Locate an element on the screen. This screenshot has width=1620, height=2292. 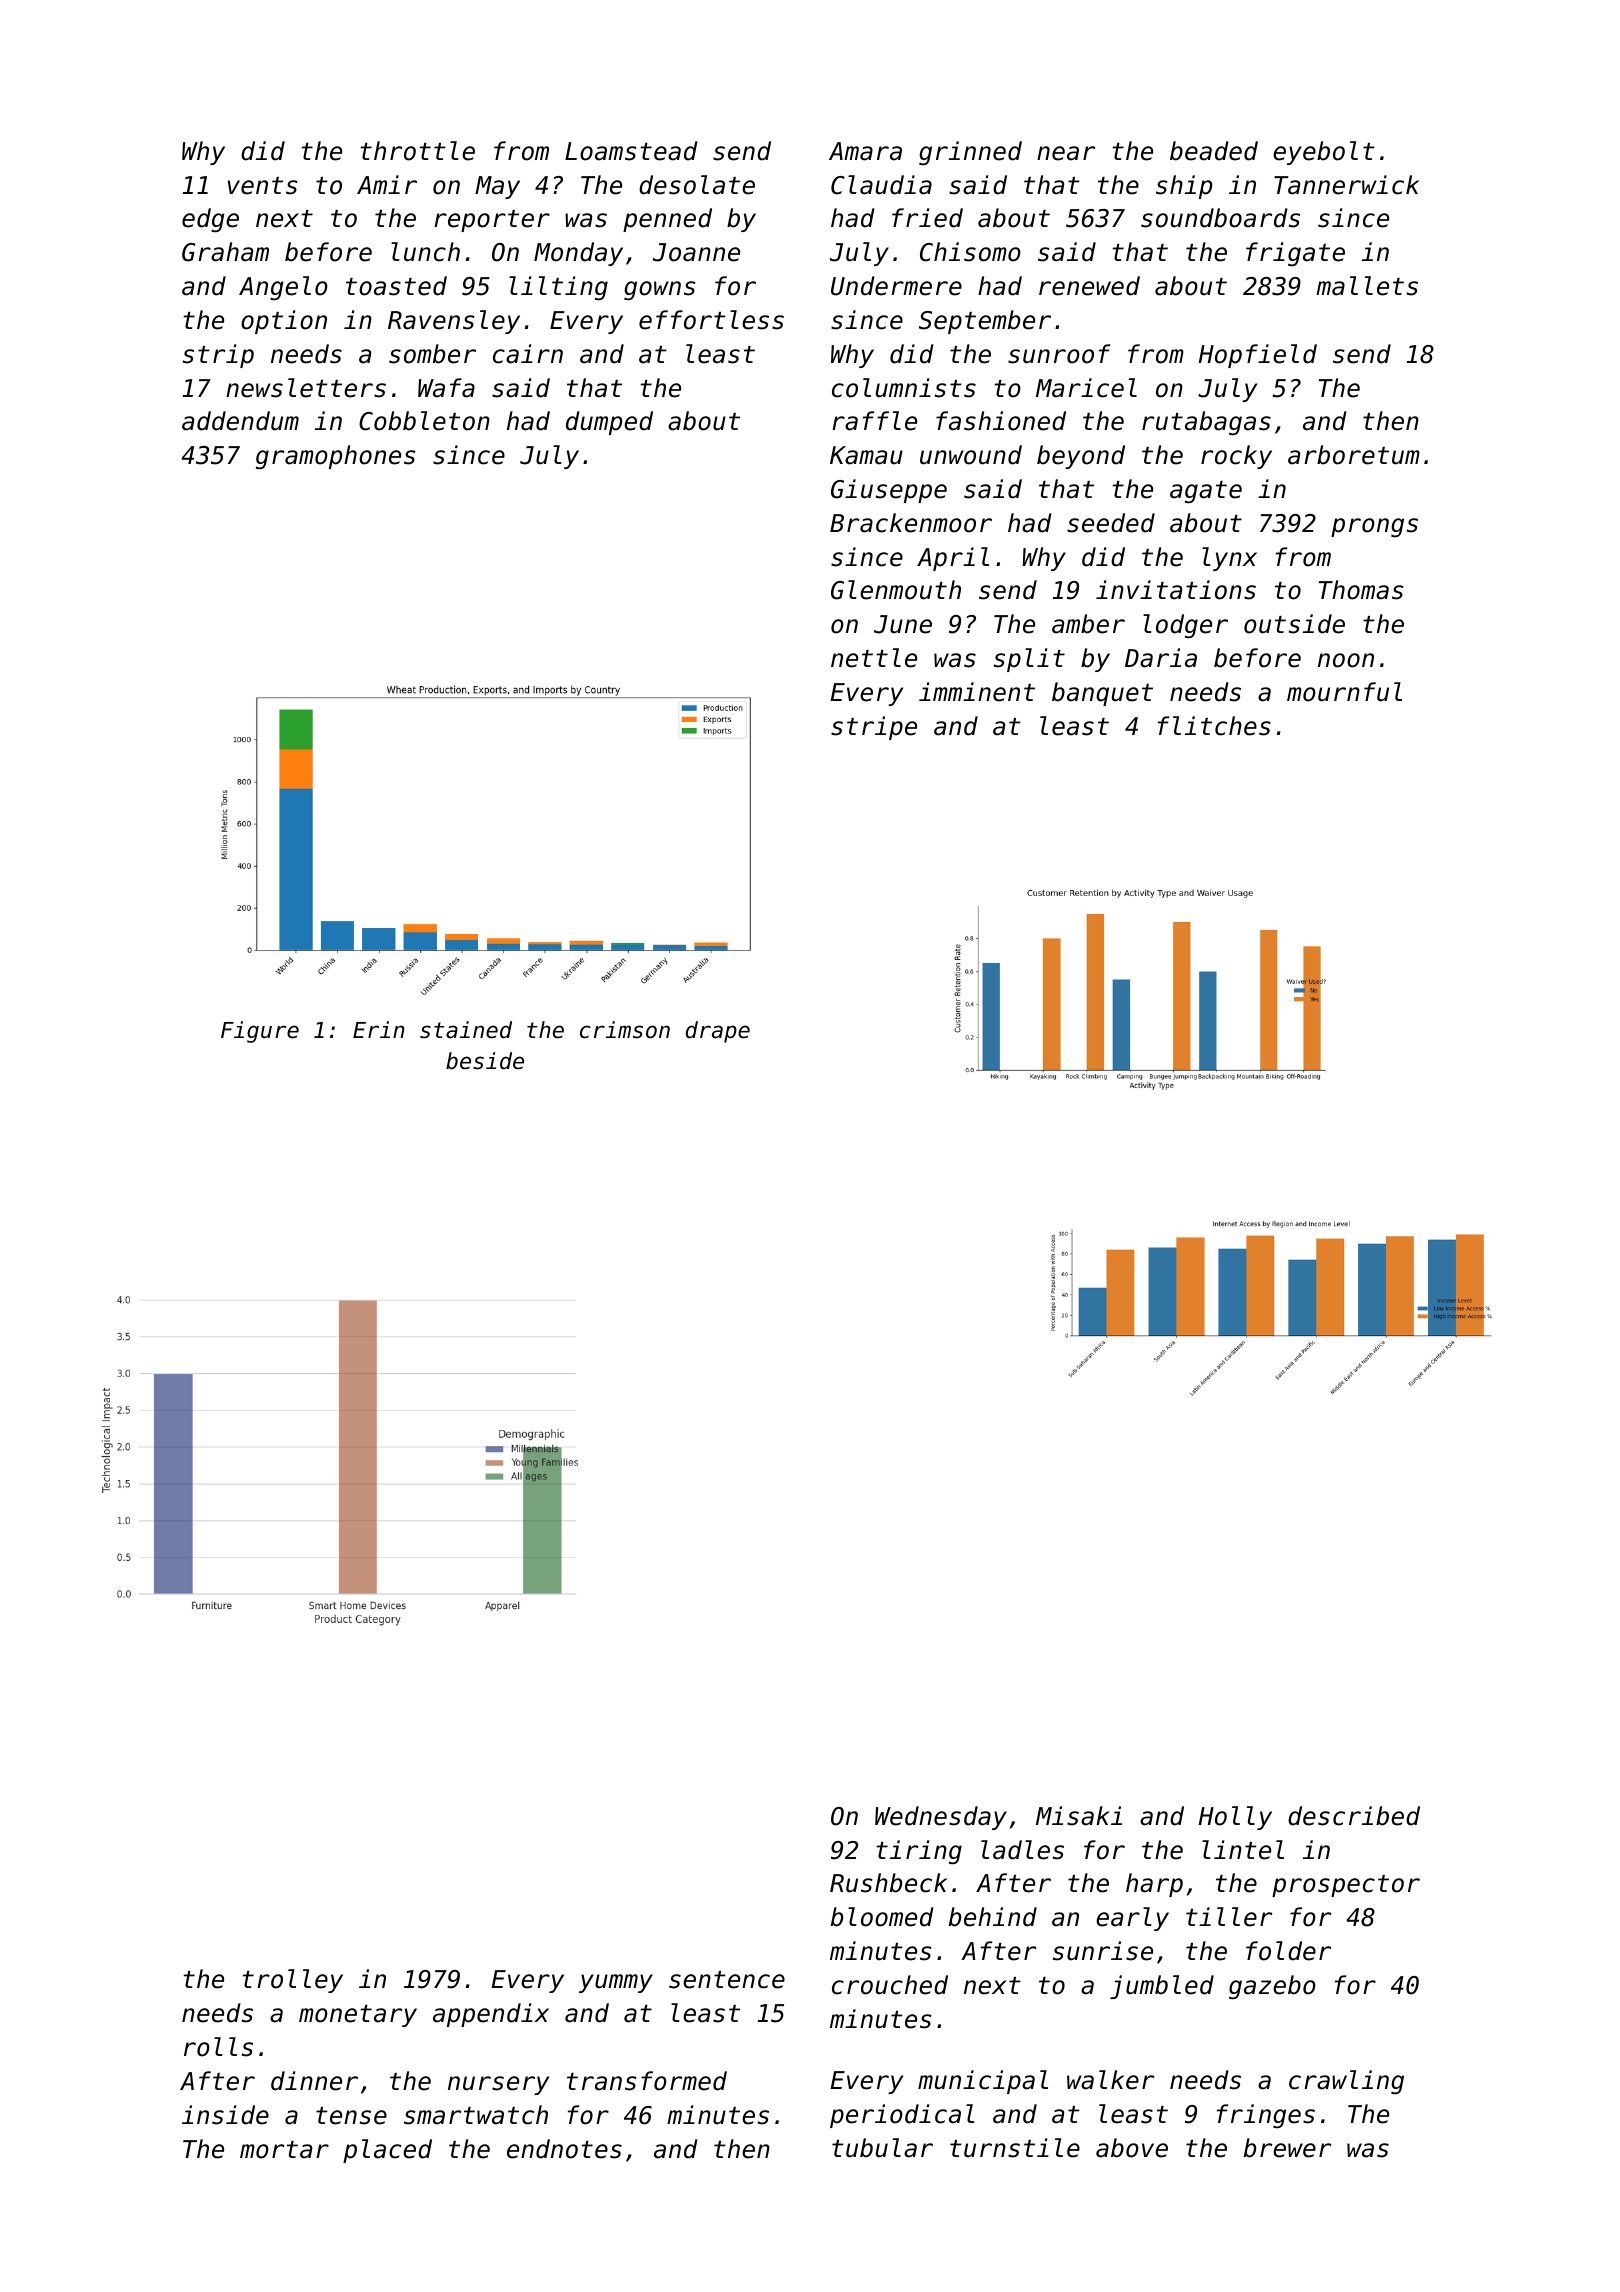
flitches is located at coordinates (1214, 726).
